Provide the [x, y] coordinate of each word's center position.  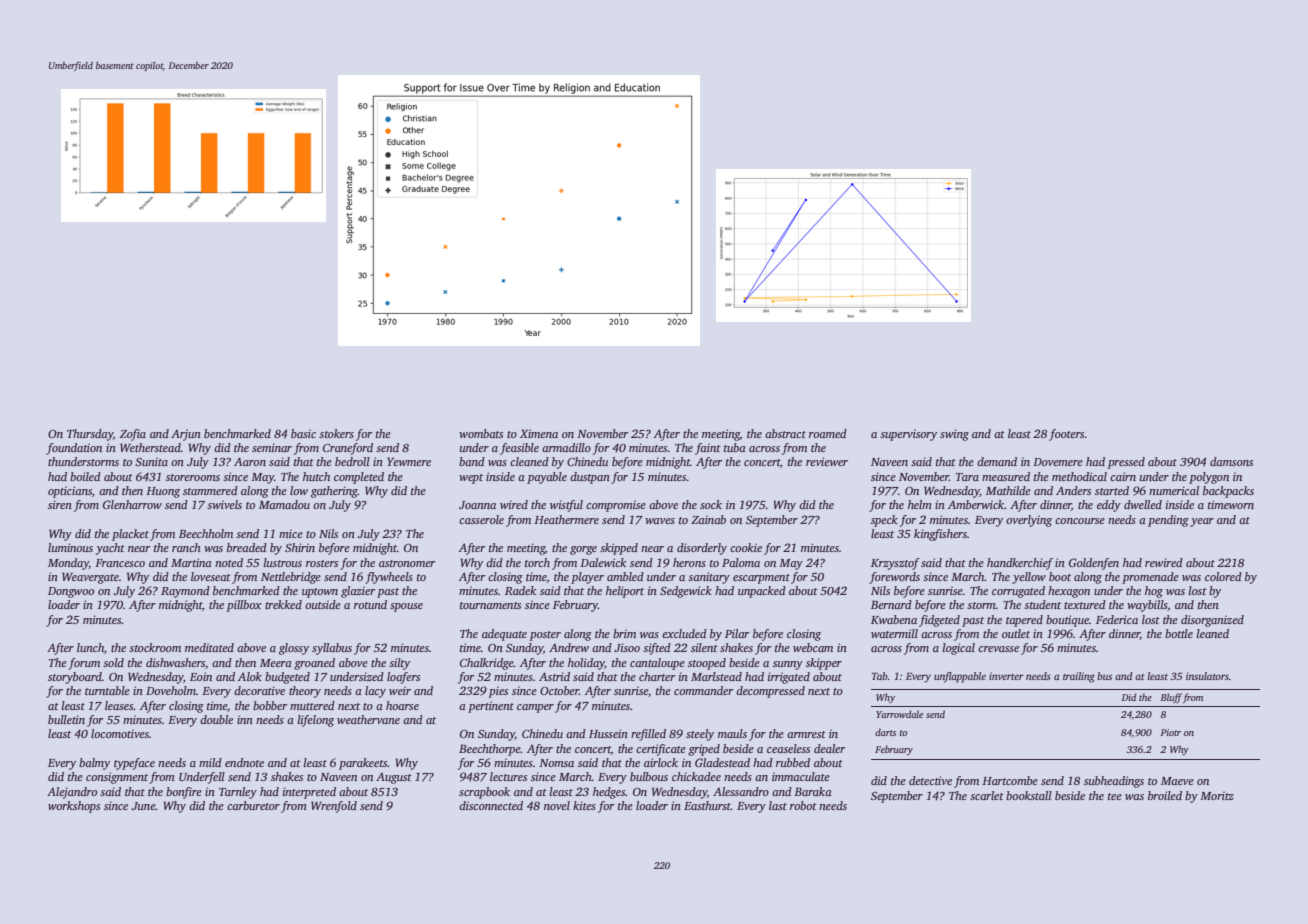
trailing [1079, 677]
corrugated [1018, 592]
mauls [732, 733]
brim [624, 633]
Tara [967, 477]
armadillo [566, 447]
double [216, 719]
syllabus [332, 649]
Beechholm [206, 533]
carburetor [253, 805]
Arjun [186, 435]
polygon [1209, 478]
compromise [616, 506]
